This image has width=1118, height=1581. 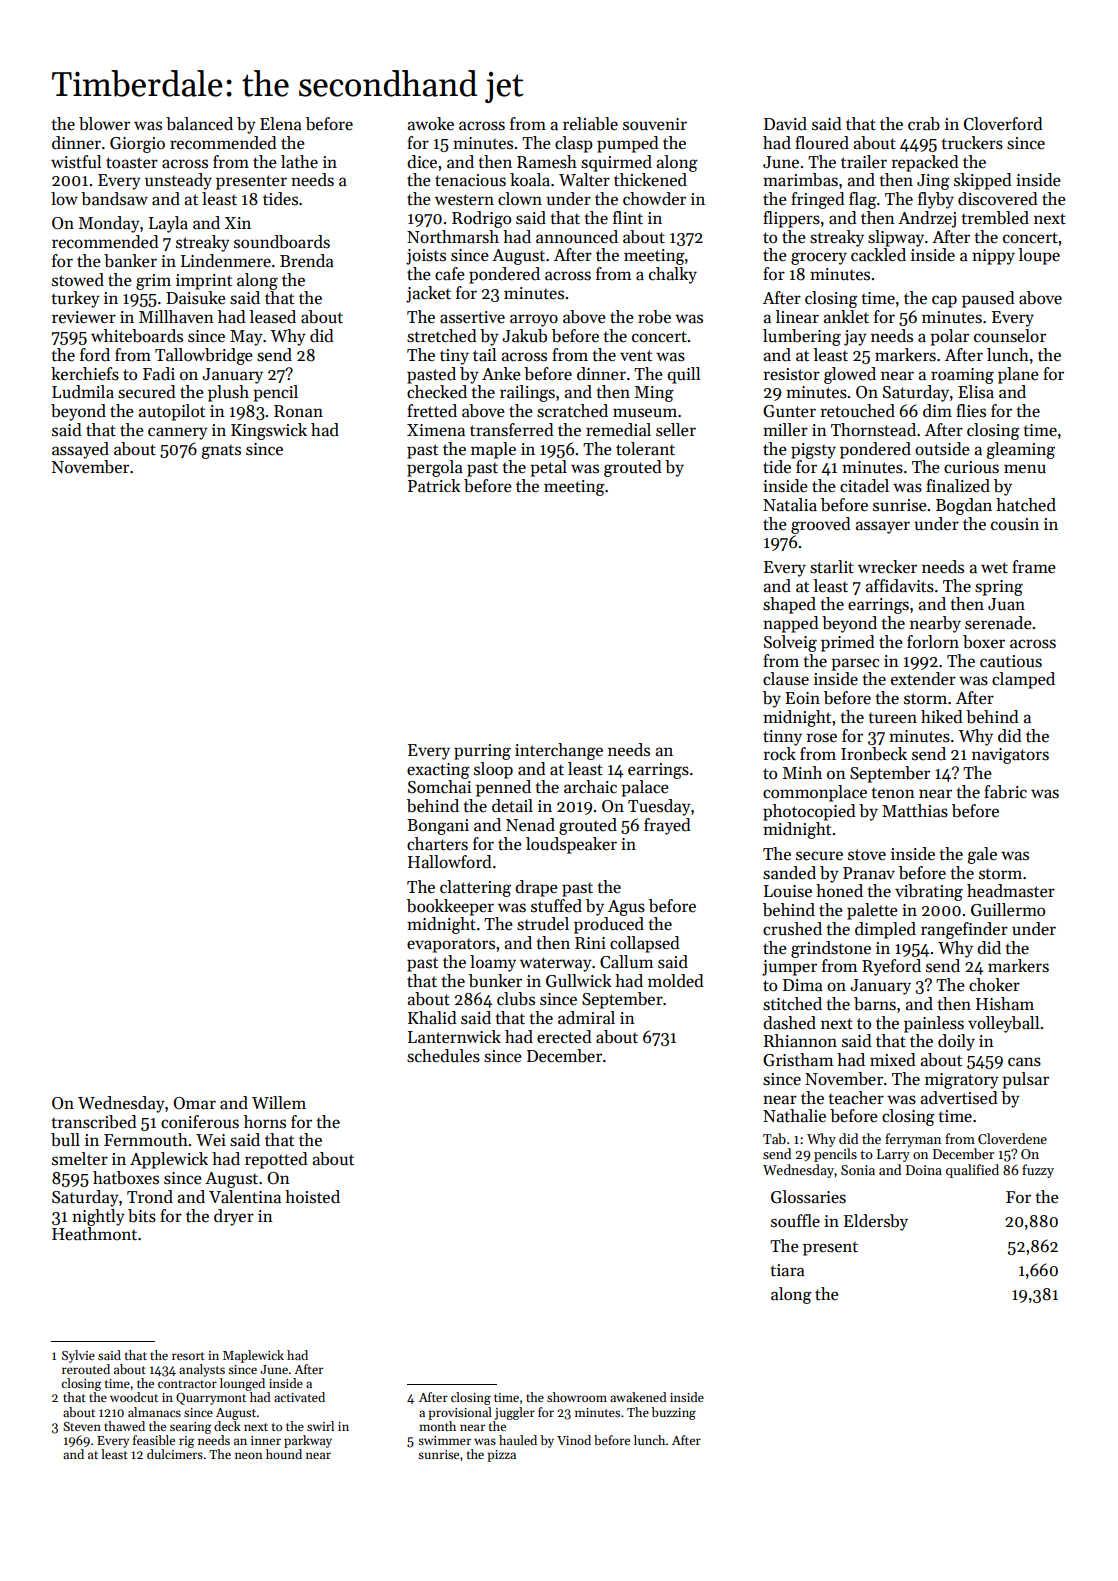 I want to click on Bogdan, so click(x=964, y=506).
